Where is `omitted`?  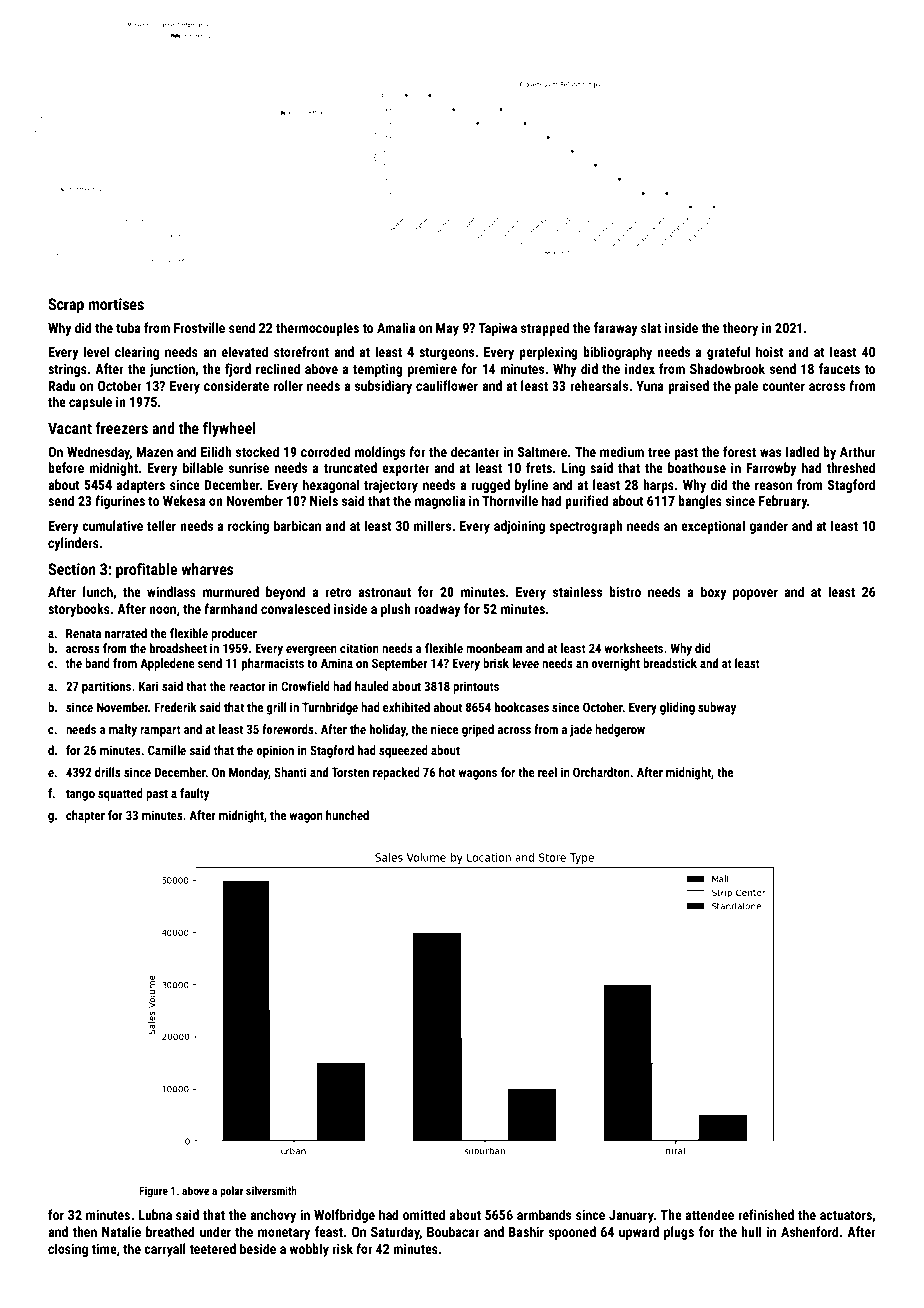 omitted is located at coordinates (424, 1214).
